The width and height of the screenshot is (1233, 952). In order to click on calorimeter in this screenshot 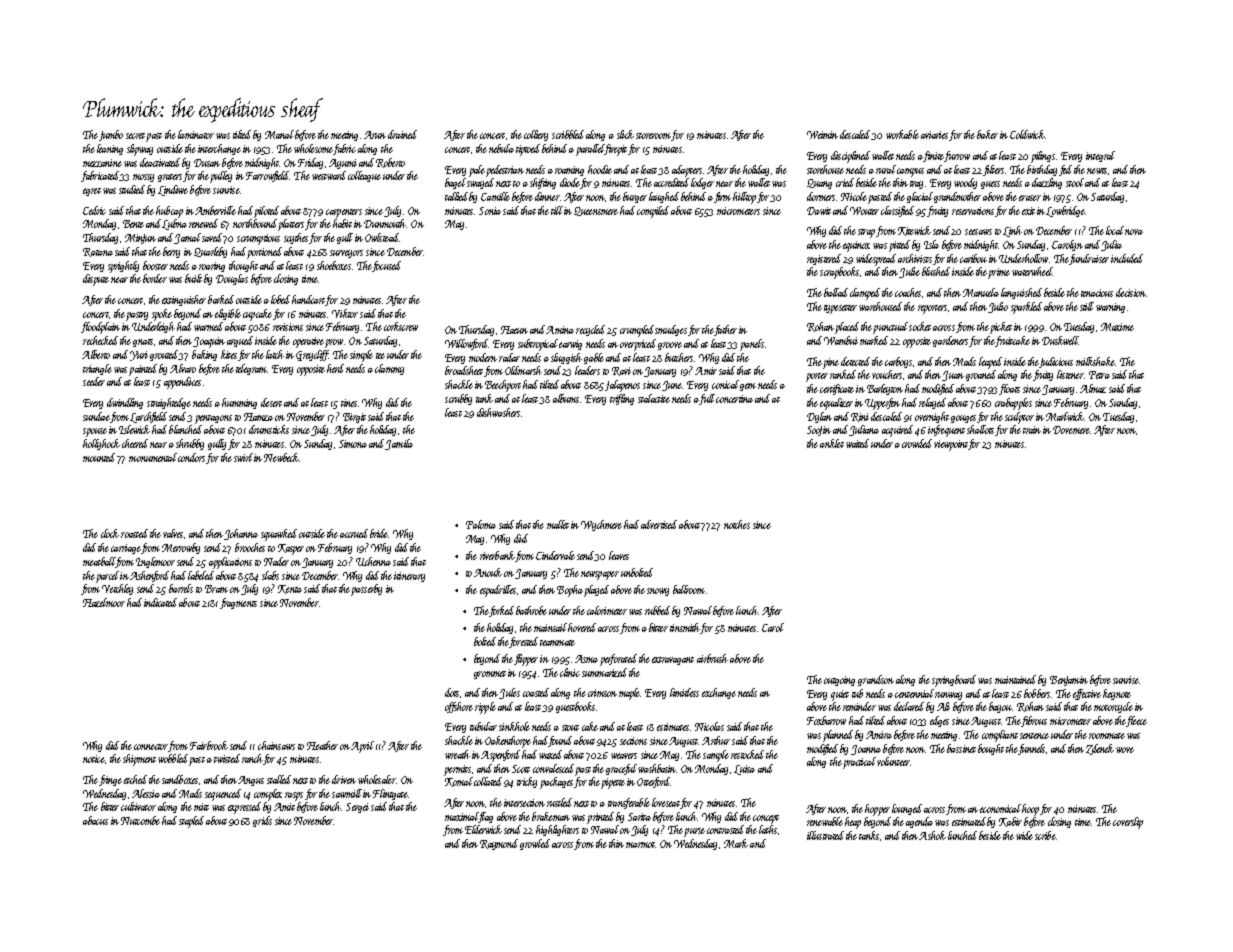, I will do `click(607, 610)`.
